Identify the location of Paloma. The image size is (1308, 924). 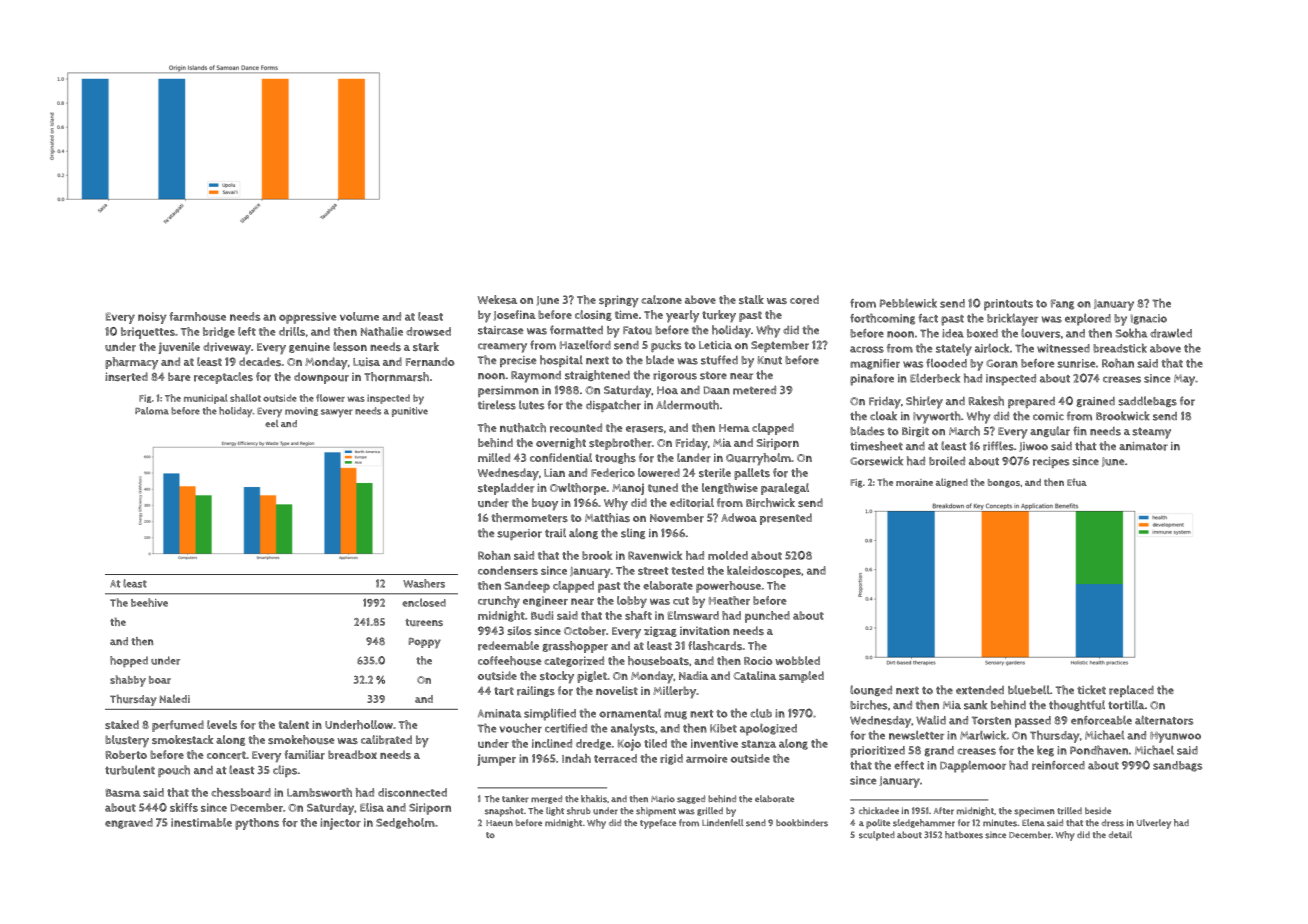
(152, 411).
